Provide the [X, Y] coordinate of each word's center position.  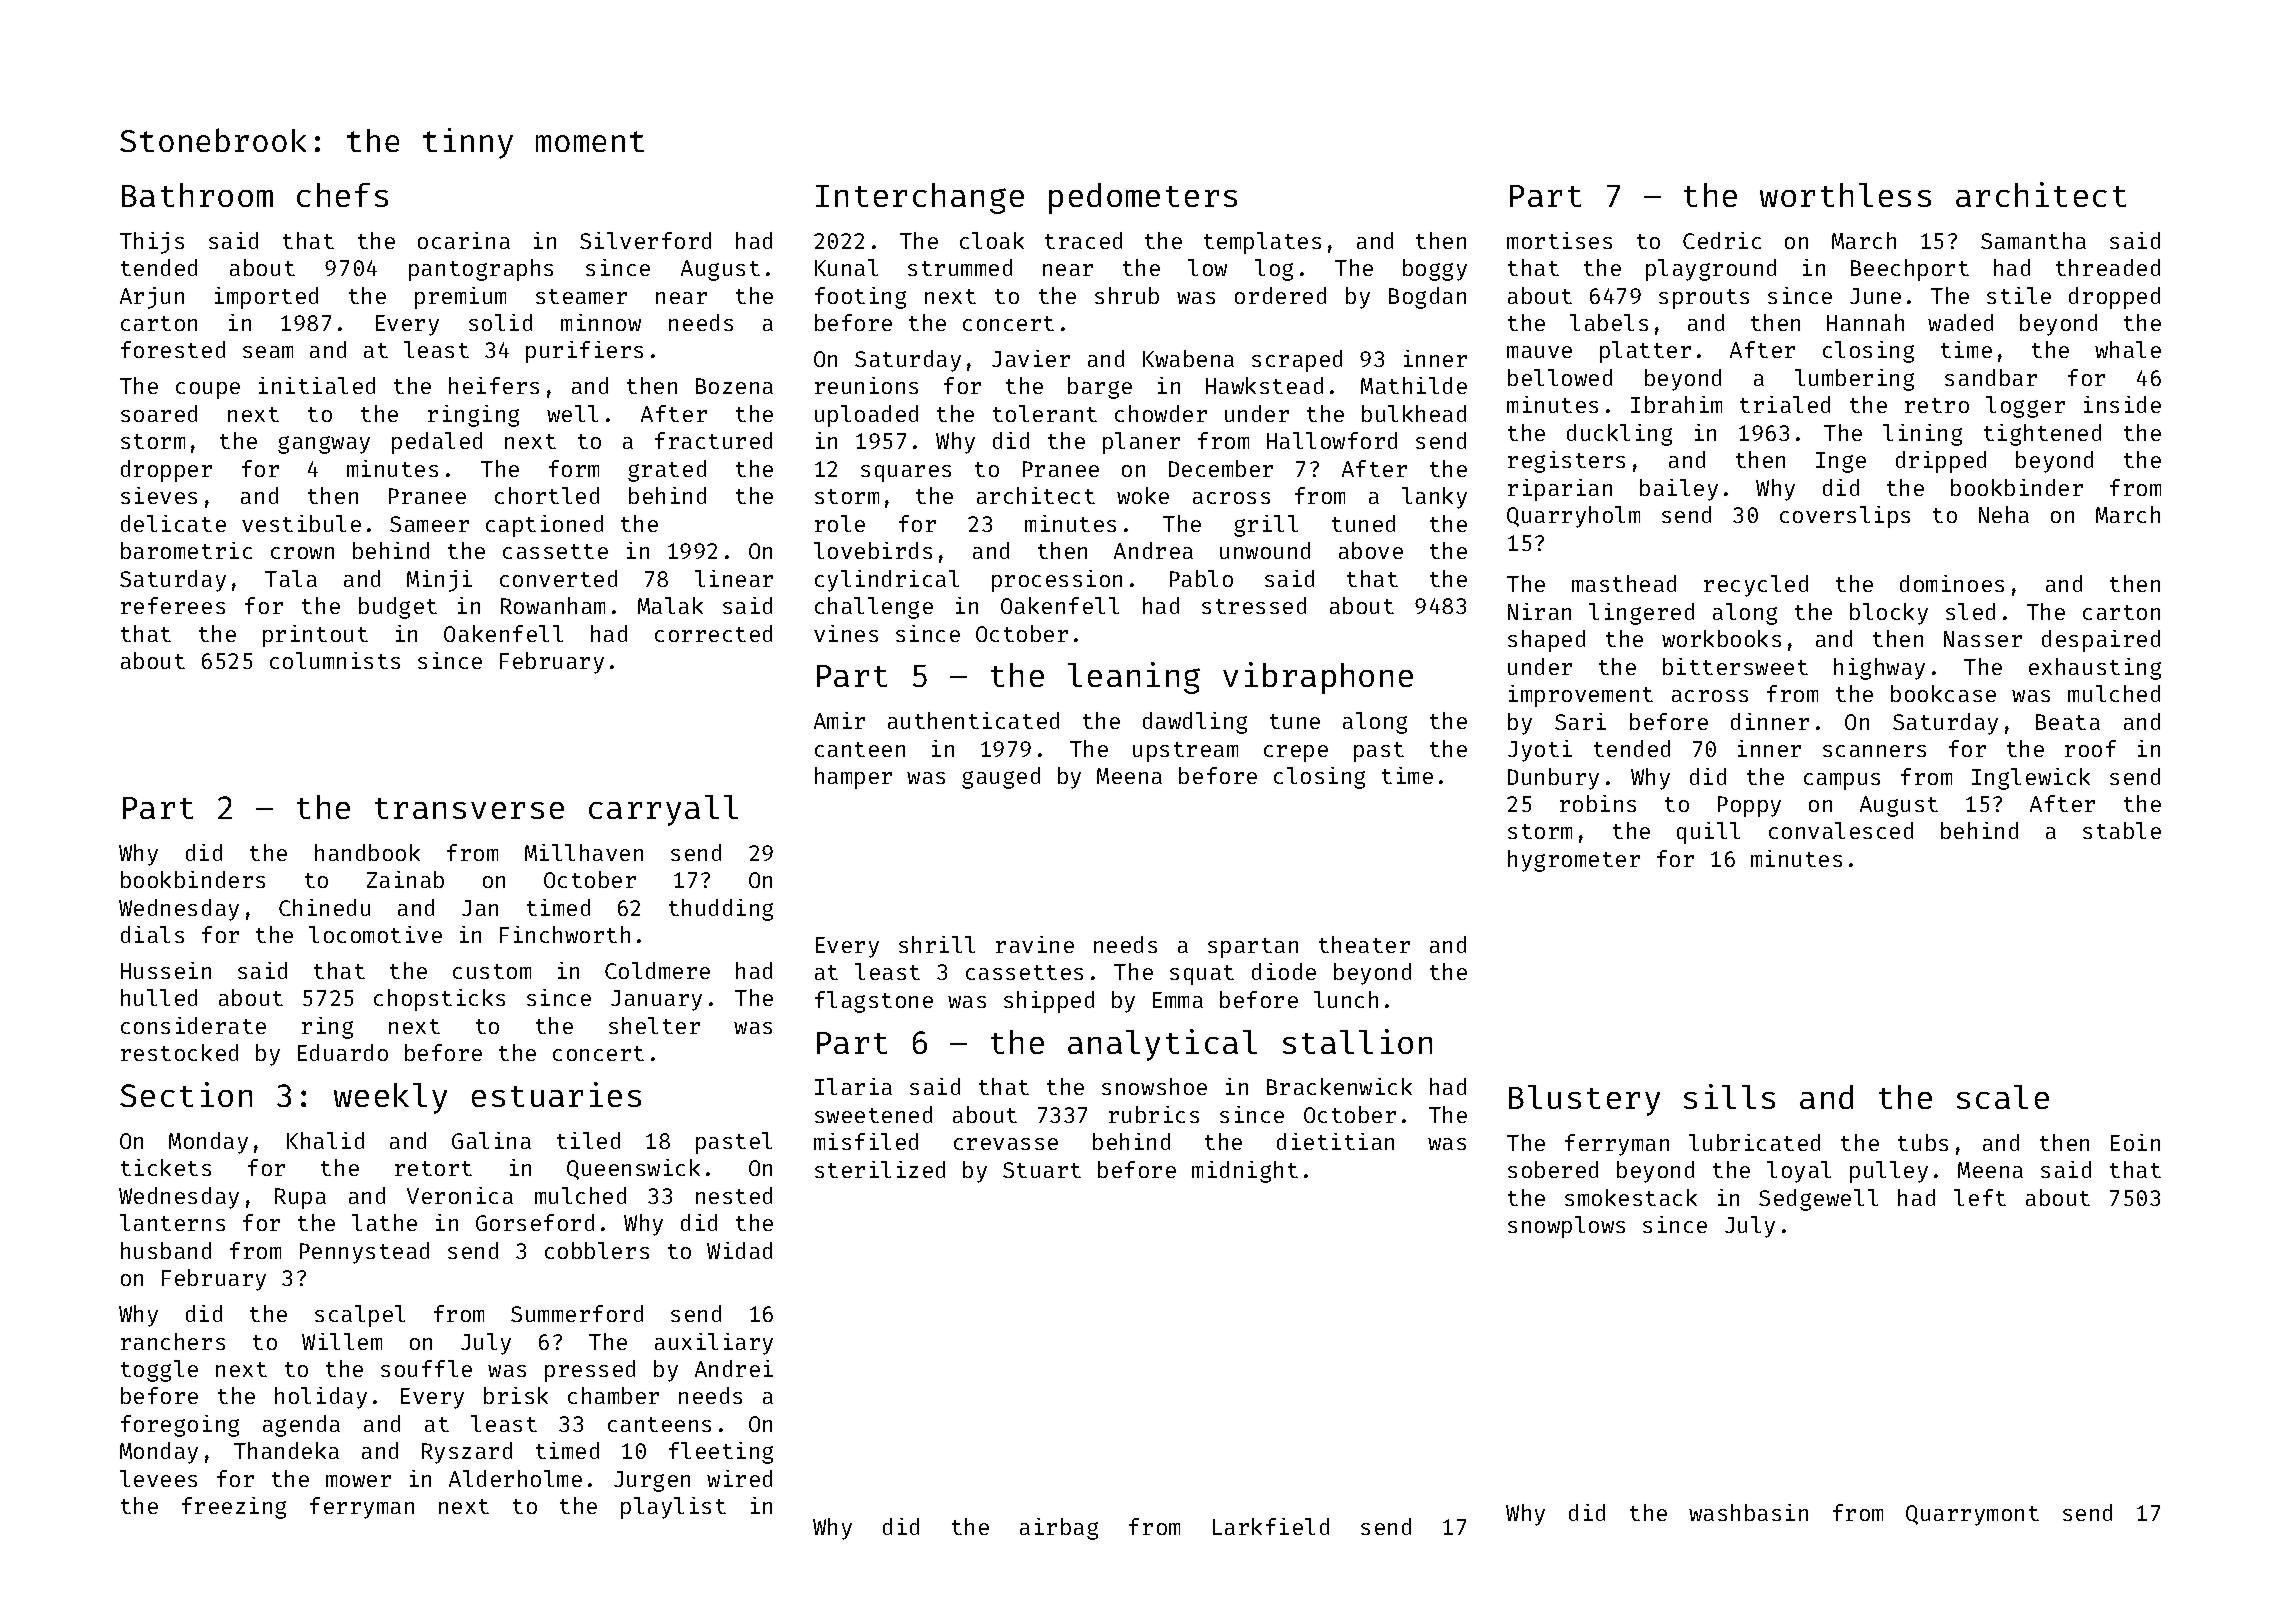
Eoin [2135, 1142]
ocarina [464, 240]
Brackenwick [1339, 1086]
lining [1922, 435]
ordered [1280, 295]
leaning [1134, 678]
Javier [1031, 358]
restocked [179, 1052]
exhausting [2095, 669]
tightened [2042, 435]
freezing [234, 1508]
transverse [469, 808]
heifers [494, 385]
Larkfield [1271, 1526]
